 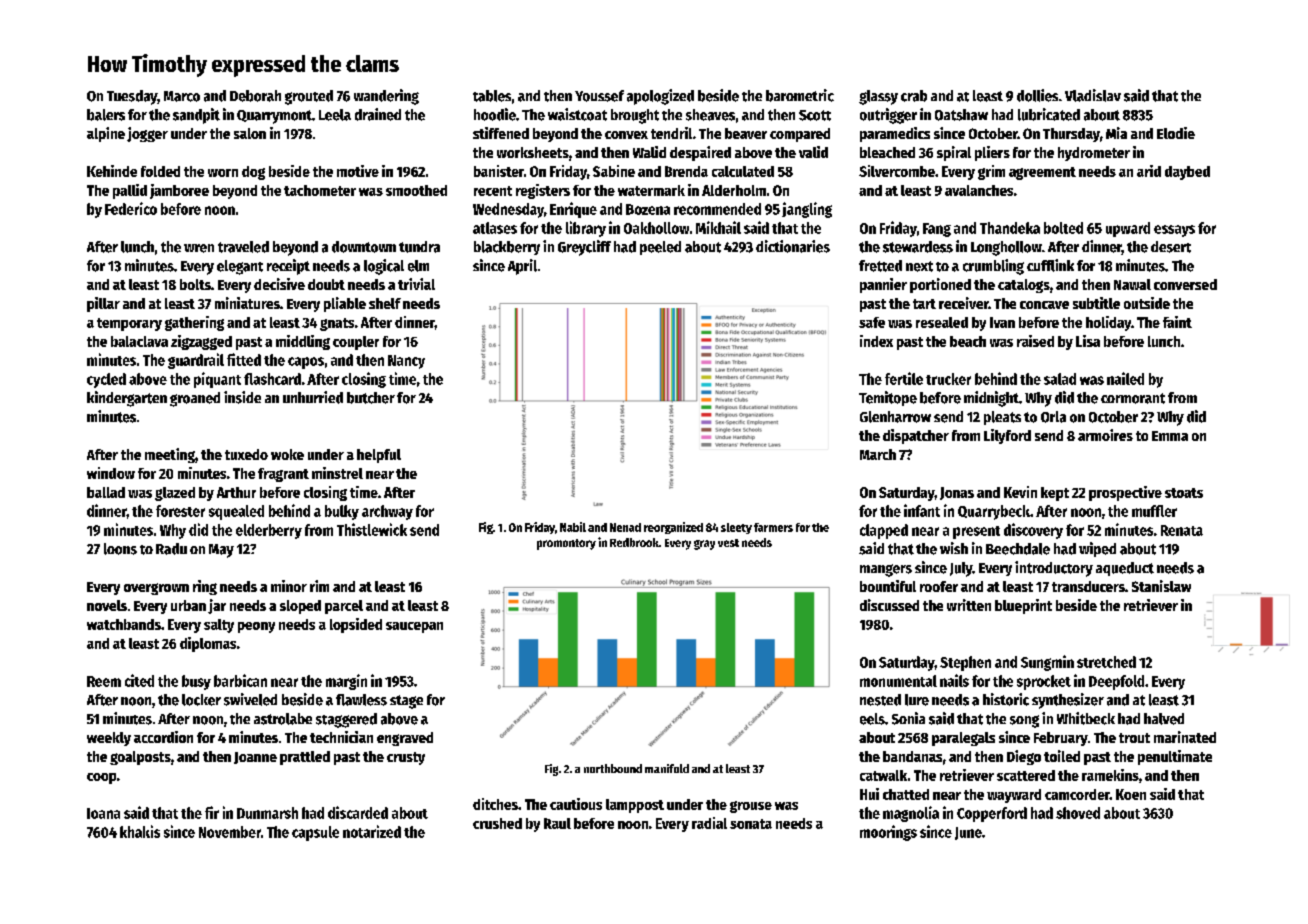 I want to click on Temitope, so click(x=888, y=398).
